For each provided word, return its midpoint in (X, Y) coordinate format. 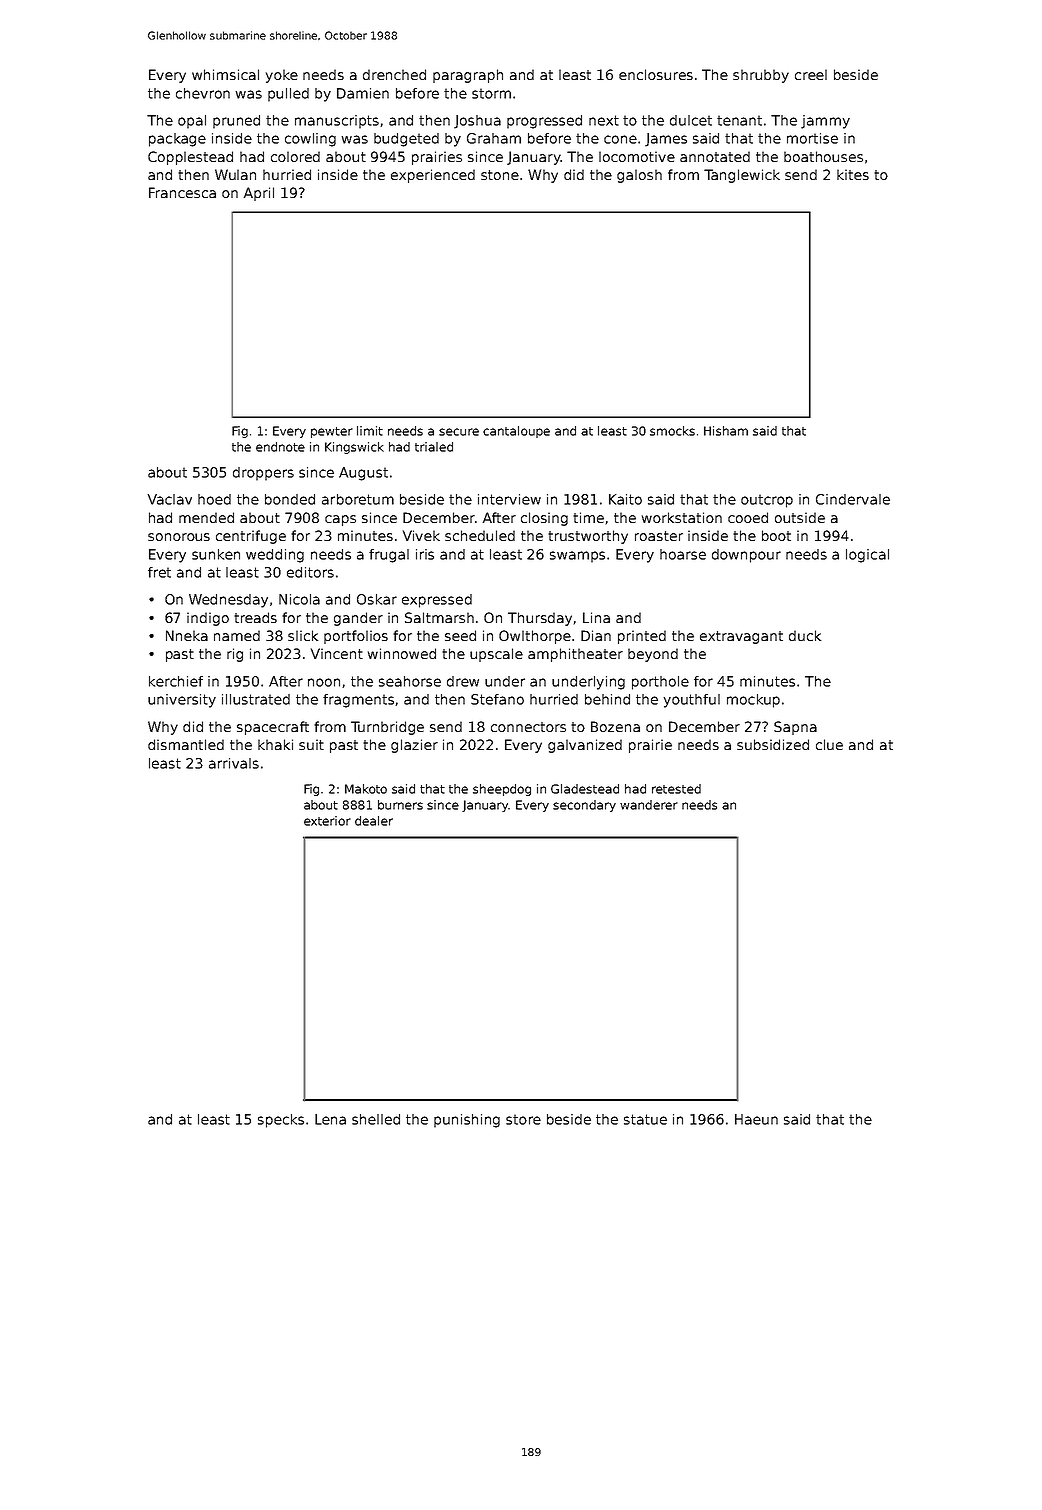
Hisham (726, 431)
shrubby (761, 76)
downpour (746, 556)
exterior (327, 821)
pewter (332, 432)
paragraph (468, 76)
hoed (214, 499)
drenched (394, 74)
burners (400, 805)
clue (829, 744)
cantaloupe (516, 432)
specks (281, 1121)
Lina (596, 617)
